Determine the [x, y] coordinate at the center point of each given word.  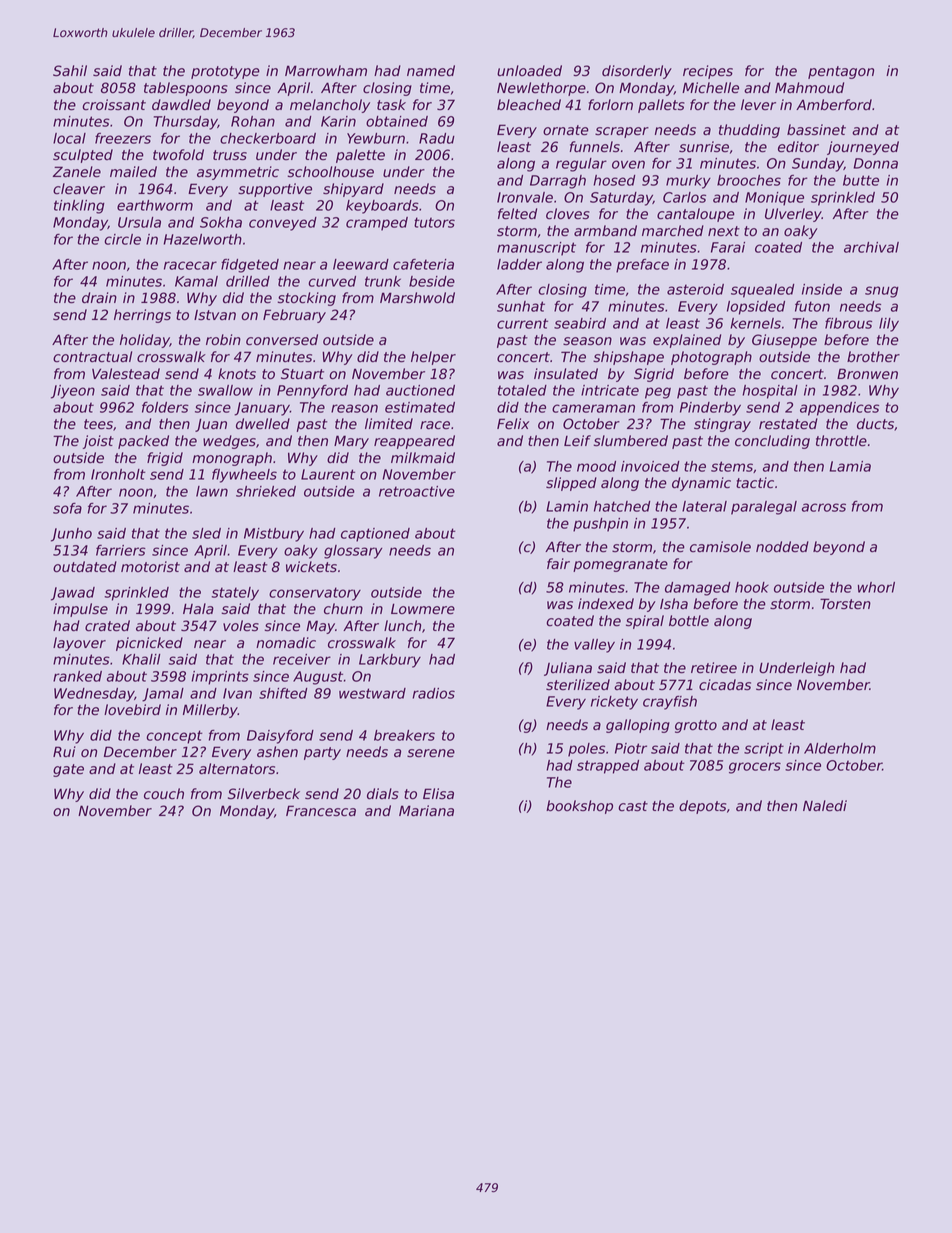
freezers [123, 138]
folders [165, 407]
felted [517, 214]
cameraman [593, 408]
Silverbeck [264, 794]
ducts [875, 423]
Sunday [818, 165]
